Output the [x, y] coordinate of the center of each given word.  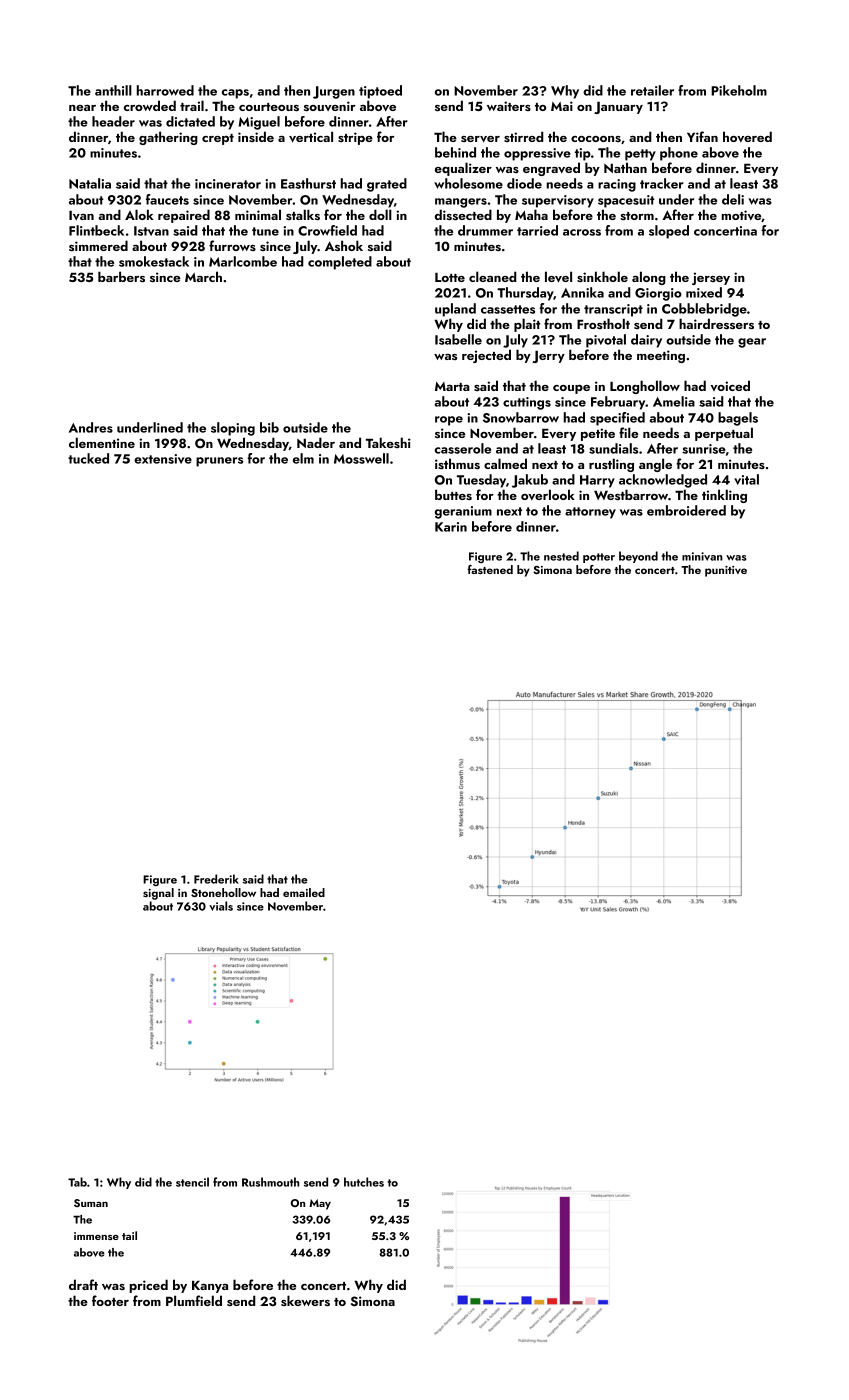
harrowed [165, 90]
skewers [305, 1300]
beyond [638, 557]
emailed [304, 892]
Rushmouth [270, 1182]
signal [158, 894]
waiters [509, 106]
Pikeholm [739, 90]
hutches [364, 1182]
